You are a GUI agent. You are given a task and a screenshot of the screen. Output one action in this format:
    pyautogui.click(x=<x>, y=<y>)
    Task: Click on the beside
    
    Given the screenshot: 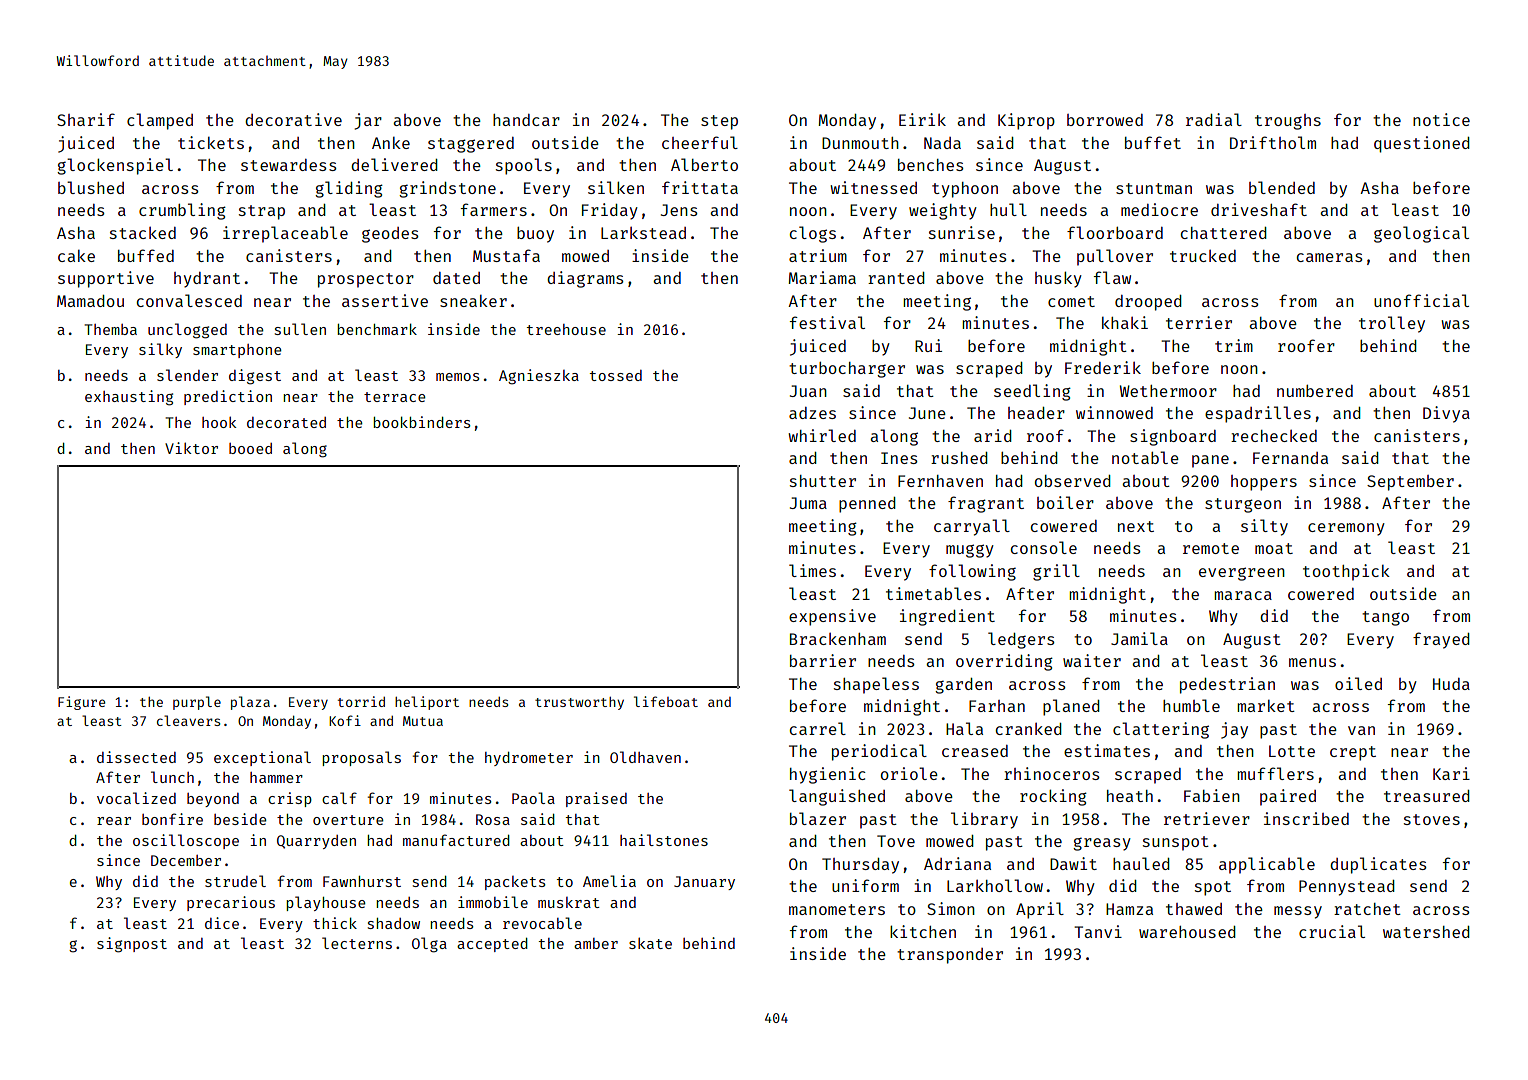 What is the action you would take?
    pyautogui.click(x=240, y=819)
